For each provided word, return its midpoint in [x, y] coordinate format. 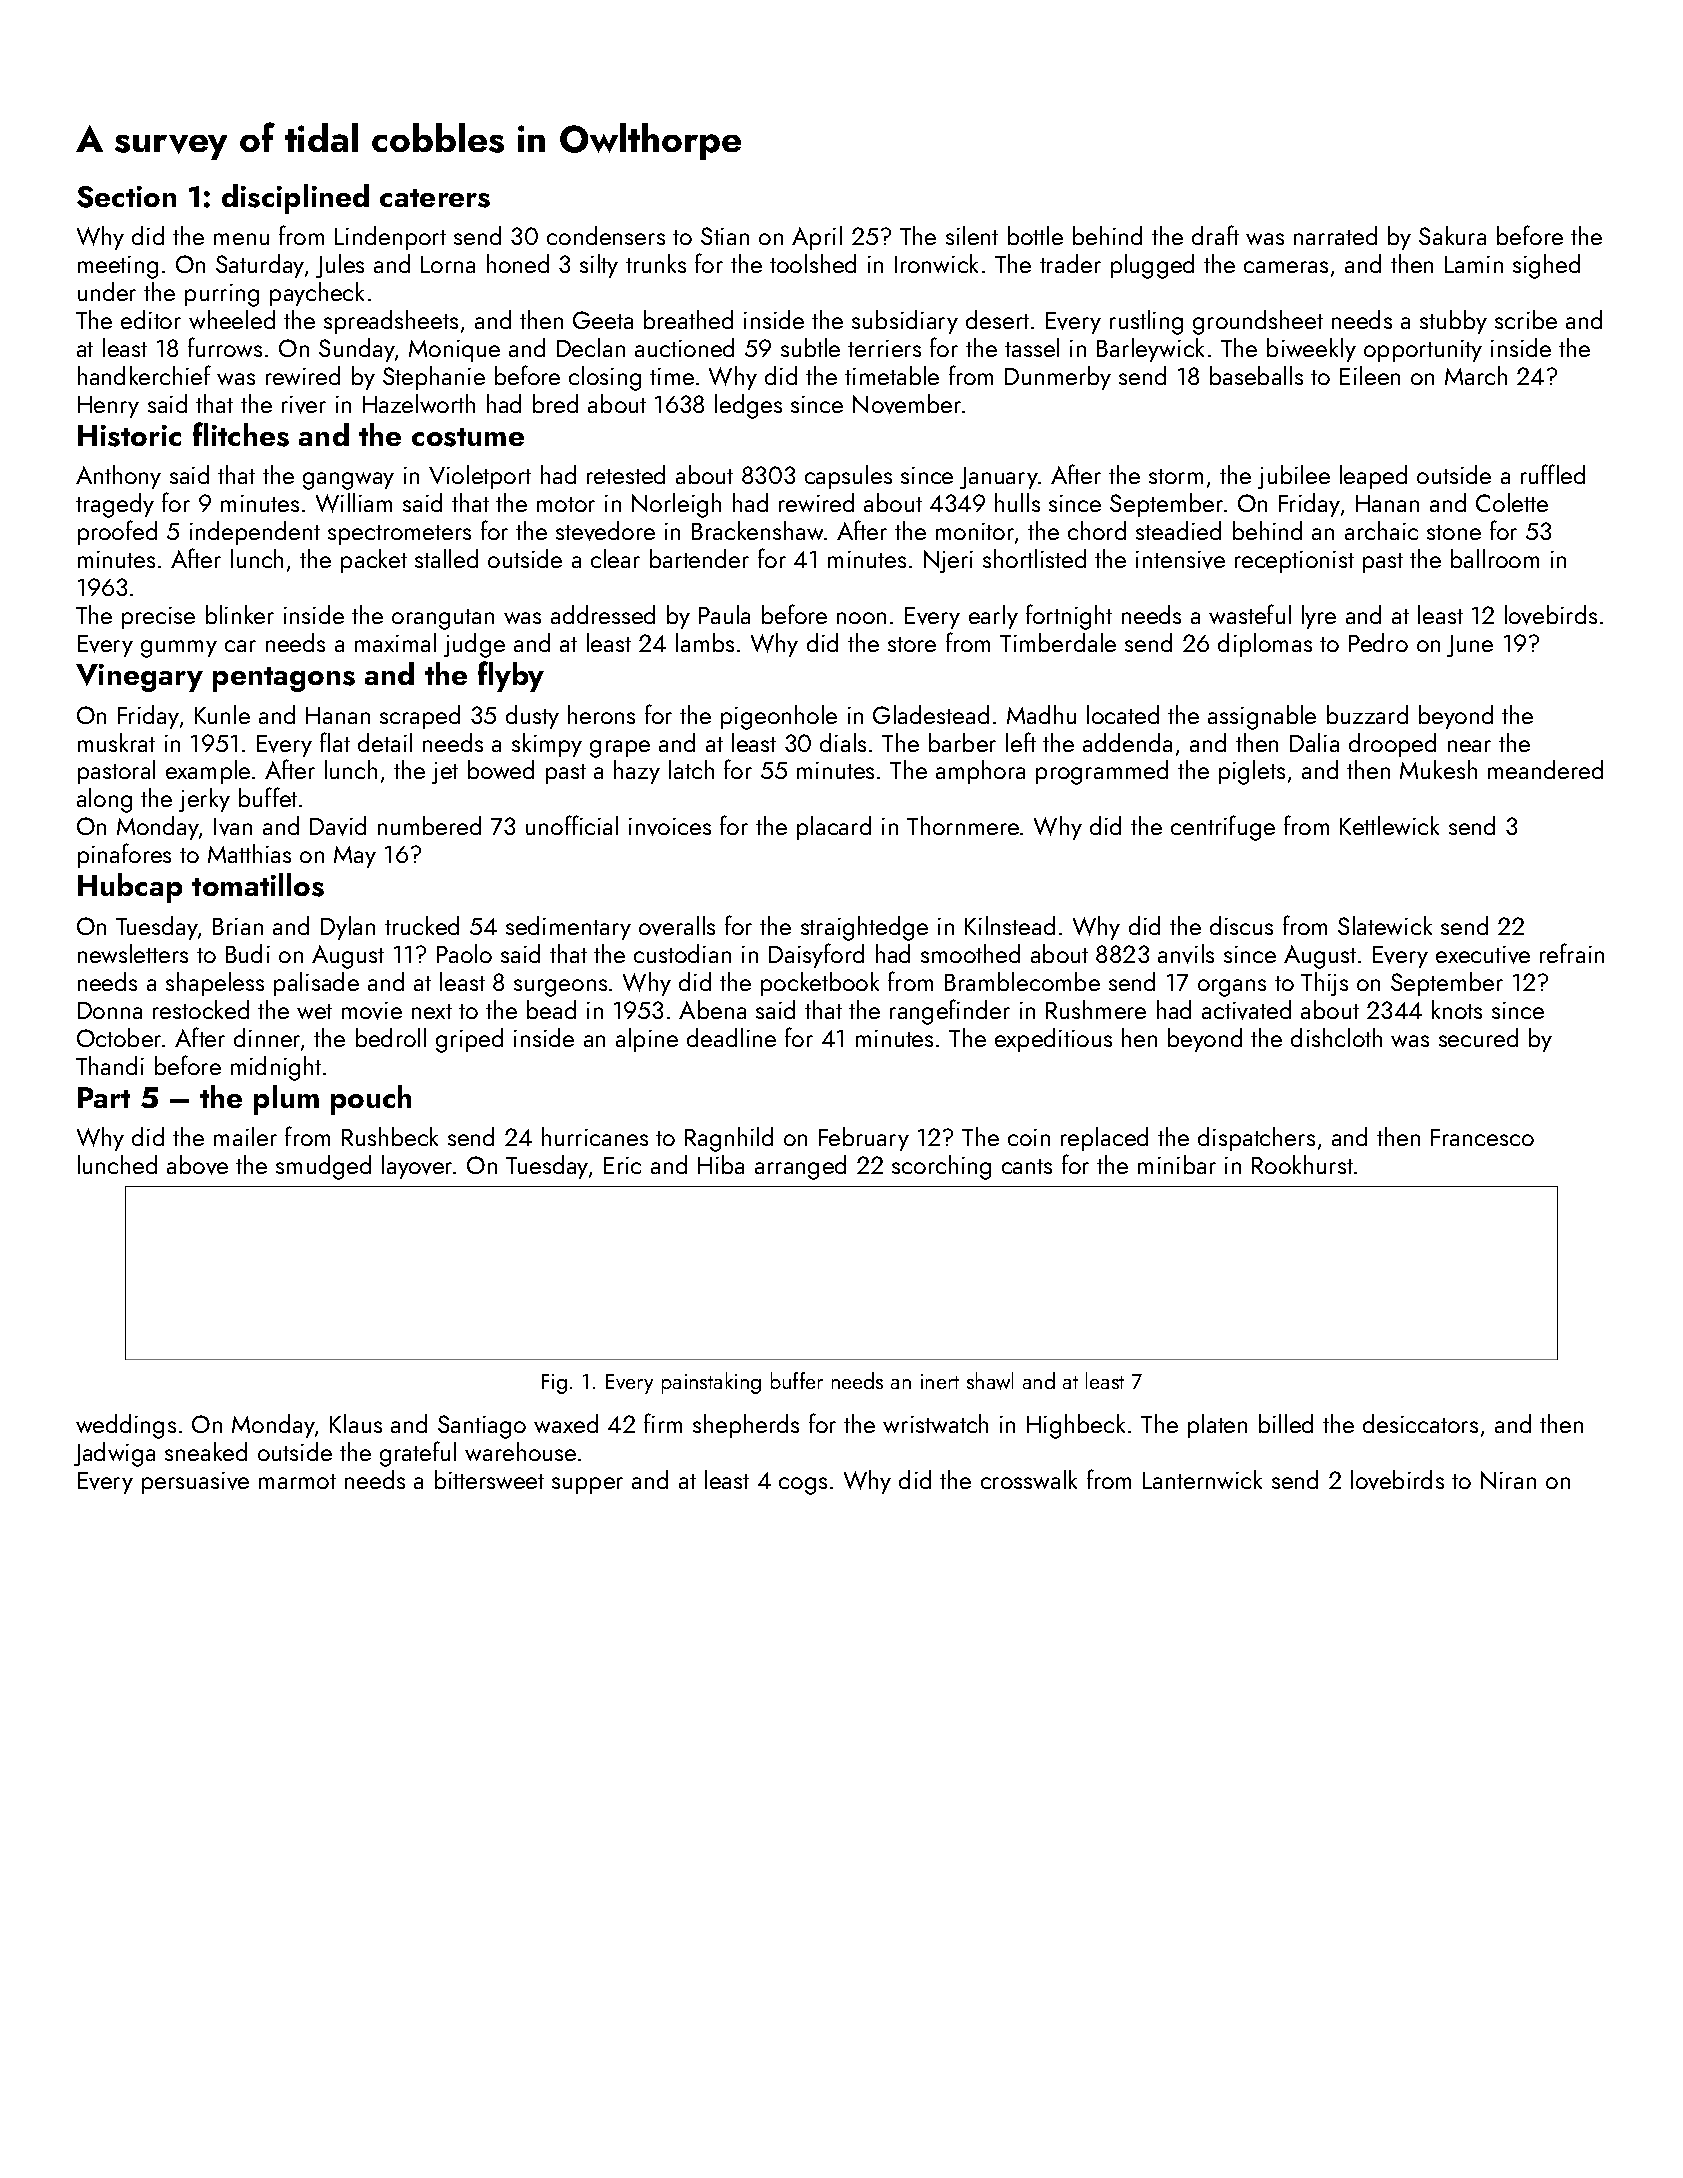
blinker [240, 614]
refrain [1572, 953]
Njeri [948, 561]
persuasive [195, 1483]
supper [587, 1485]
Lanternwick [1202, 1479]
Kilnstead [1010, 925]
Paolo [464, 953]
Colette [1512, 502]
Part [104, 1097]
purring [222, 295]
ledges [748, 406]
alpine [647, 1040]
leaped [1373, 477]
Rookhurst [1302, 1164]
